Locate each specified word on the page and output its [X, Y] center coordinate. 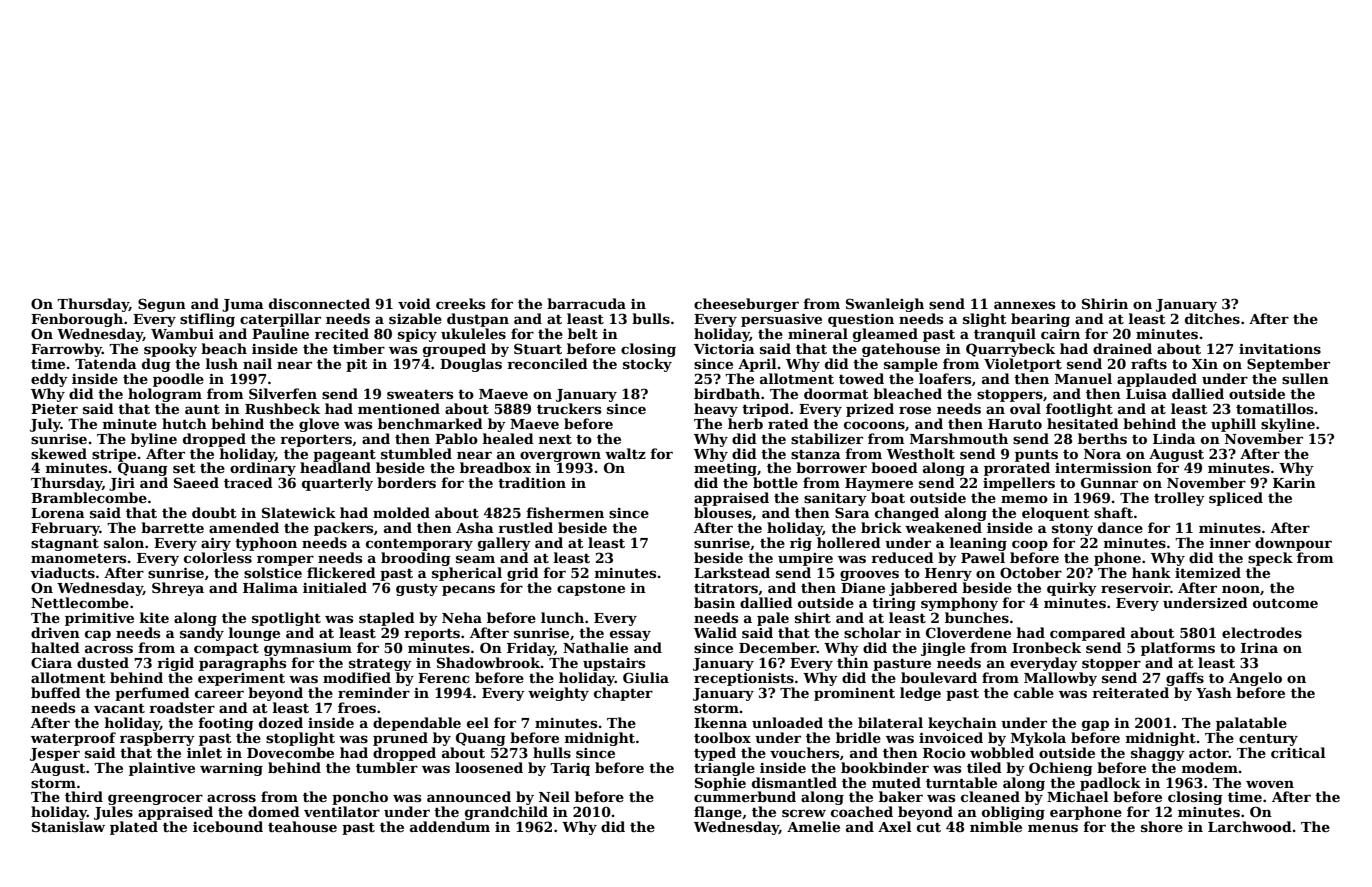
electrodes [1262, 632]
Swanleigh [885, 305]
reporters [316, 441]
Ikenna [720, 722]
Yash [1214, 692]
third [84, 796]
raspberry [157, 739]
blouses [723, 512]
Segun [162, 305]
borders [406, 482]
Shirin [1105, 303]
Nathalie [595, 647]
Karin [1294, 483]
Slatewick [299, 512]
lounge [254, 634]
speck [1270, 559]
